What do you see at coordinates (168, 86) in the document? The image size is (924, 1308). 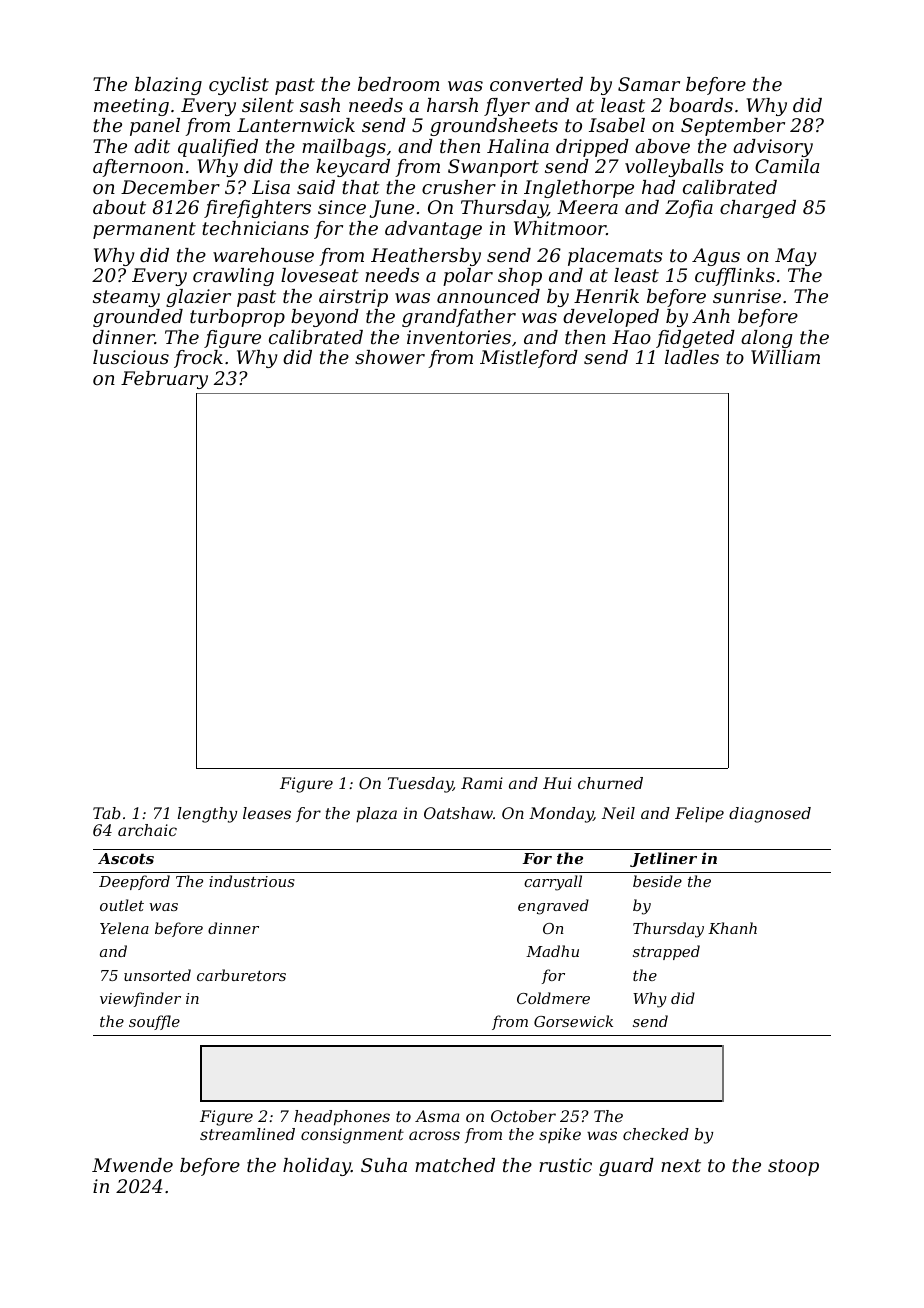 I see `blazing` at bounding box center [168, 86].
